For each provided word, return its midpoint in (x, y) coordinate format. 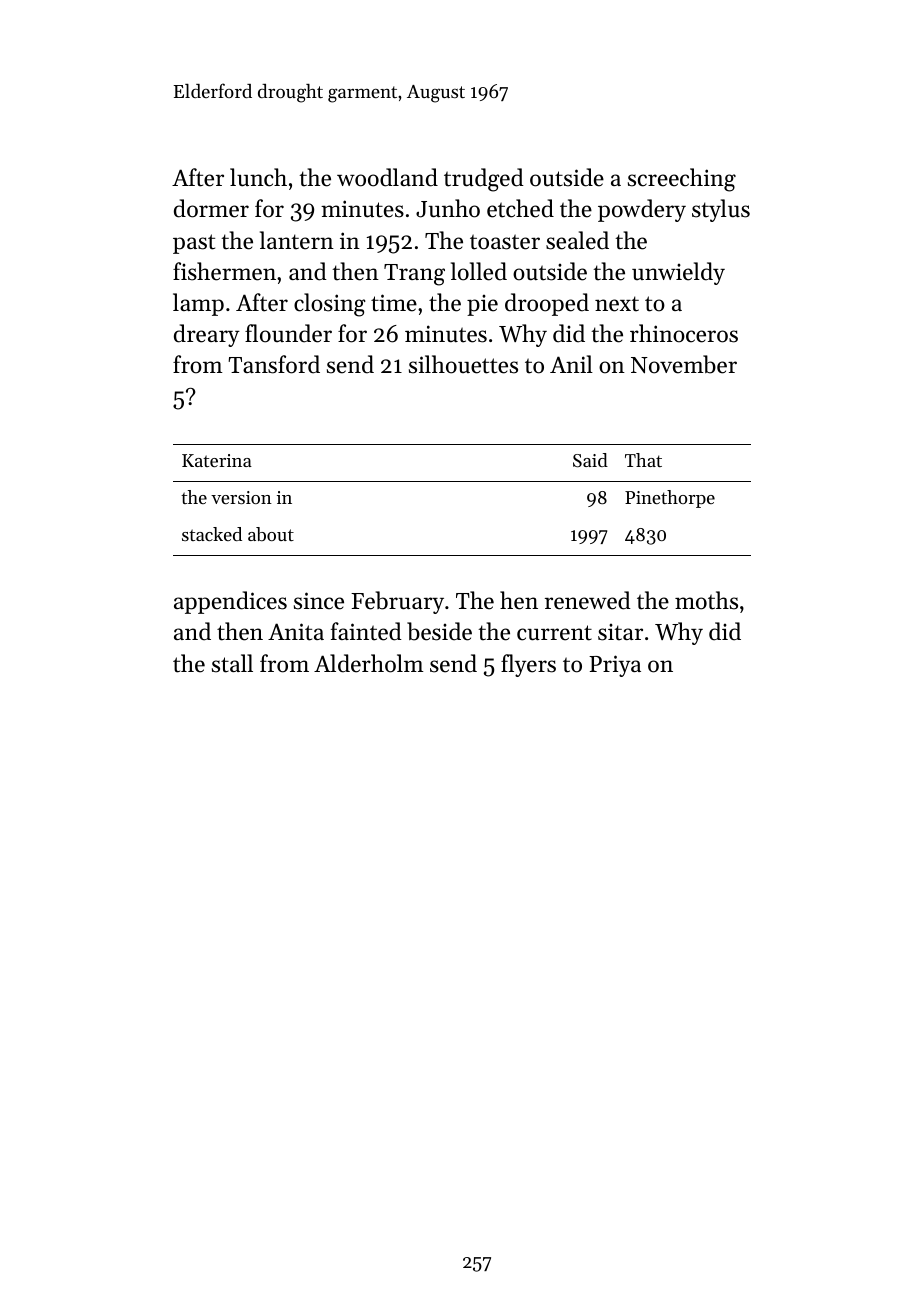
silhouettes (463, 364)
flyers (528, 665)
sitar (620, 632)
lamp (198, 304)
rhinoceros (684, 333)
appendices (230, 602)
